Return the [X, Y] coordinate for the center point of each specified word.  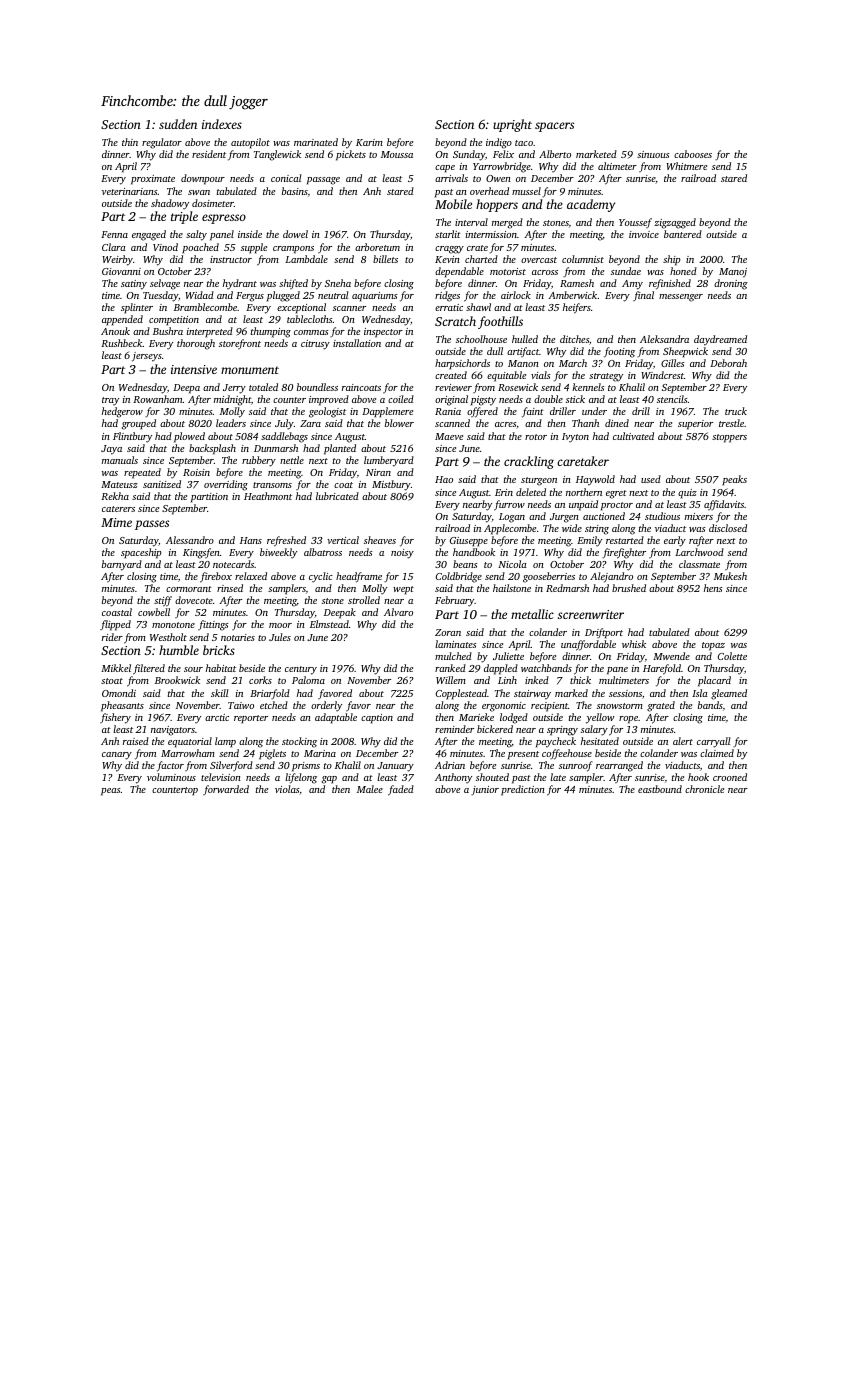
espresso [224, 219]
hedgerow [122, 412]
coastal [117, 612]
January [395, 767]
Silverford [231, 766]
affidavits [724, 505]
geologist [327, 412]
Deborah [728, 363]
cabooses [693, 154]
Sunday [469, 155]
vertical [343, 540]
